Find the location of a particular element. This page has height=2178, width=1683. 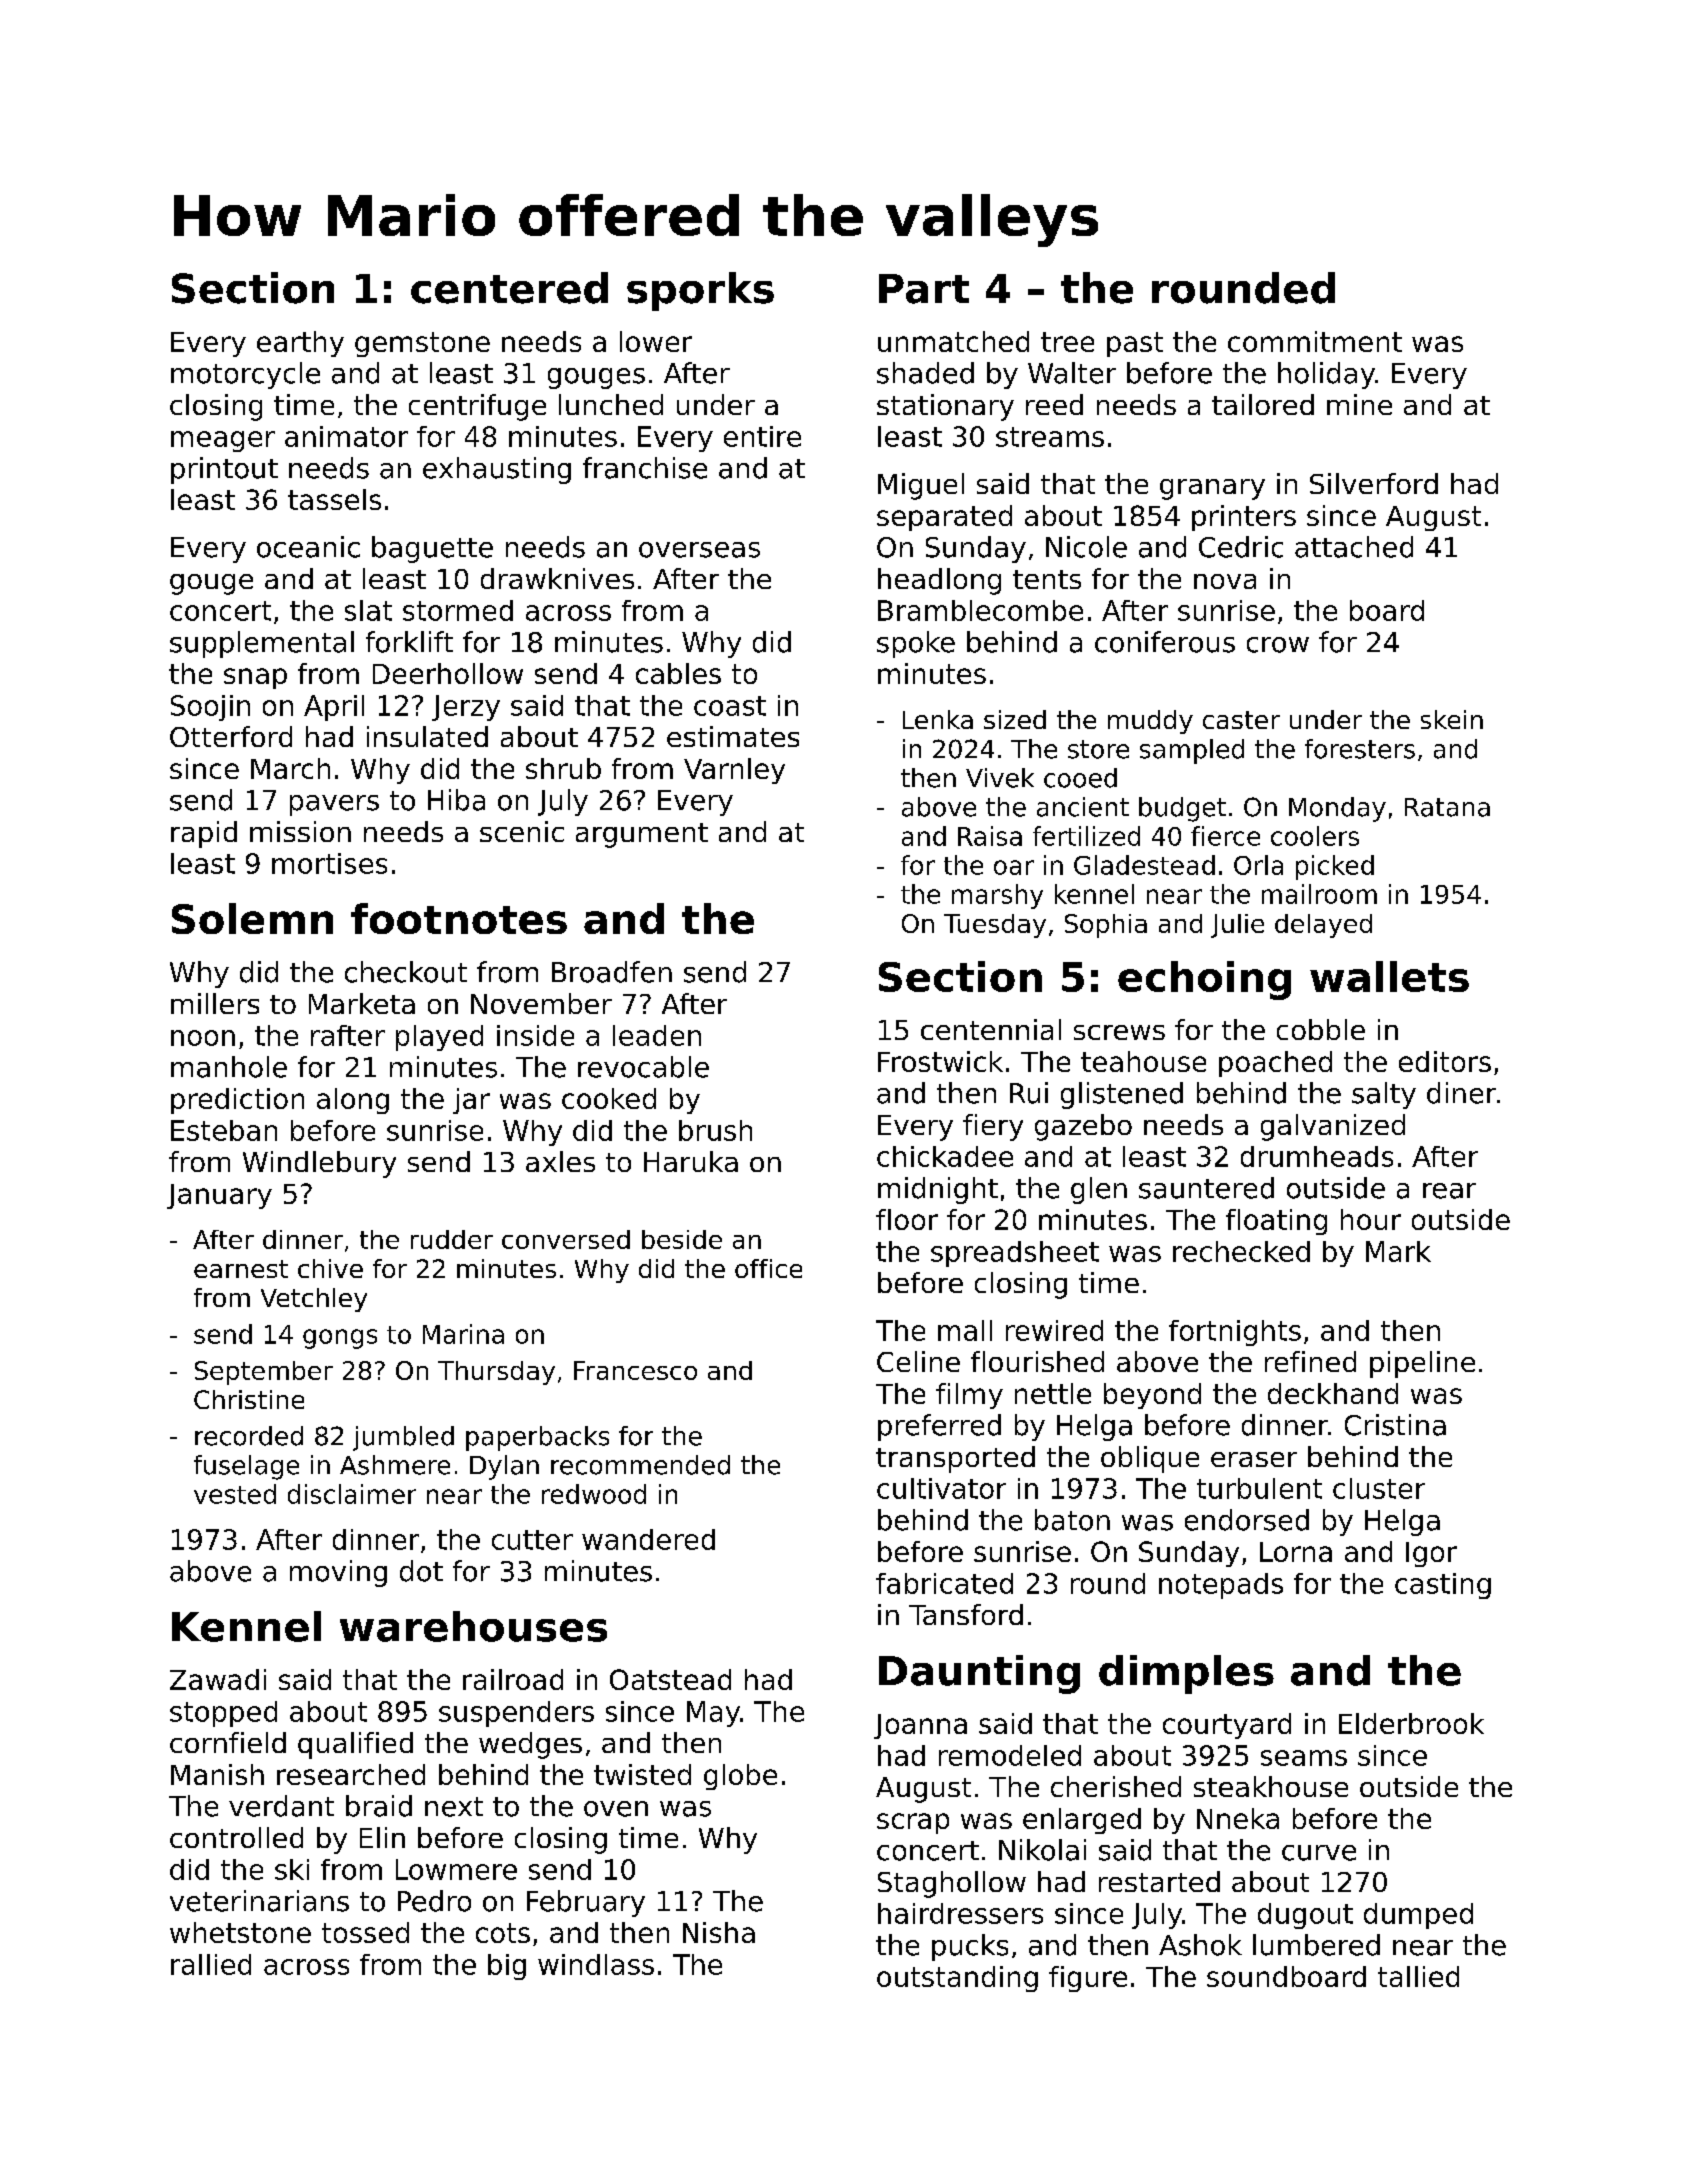

motorcycle is located at coordinates (245, 375).
